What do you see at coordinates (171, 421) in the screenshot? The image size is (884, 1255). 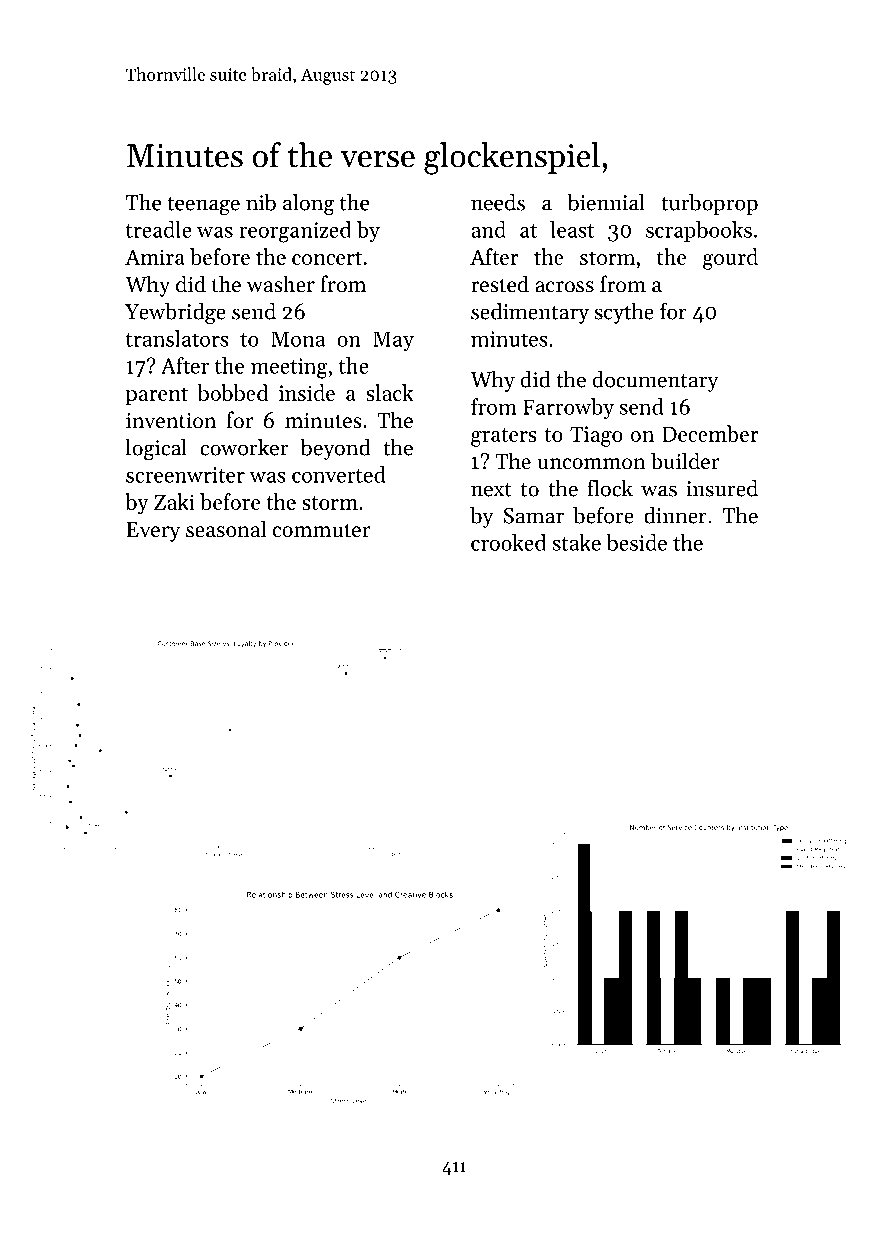 I see `invention` at bounding box center [171, 421].
